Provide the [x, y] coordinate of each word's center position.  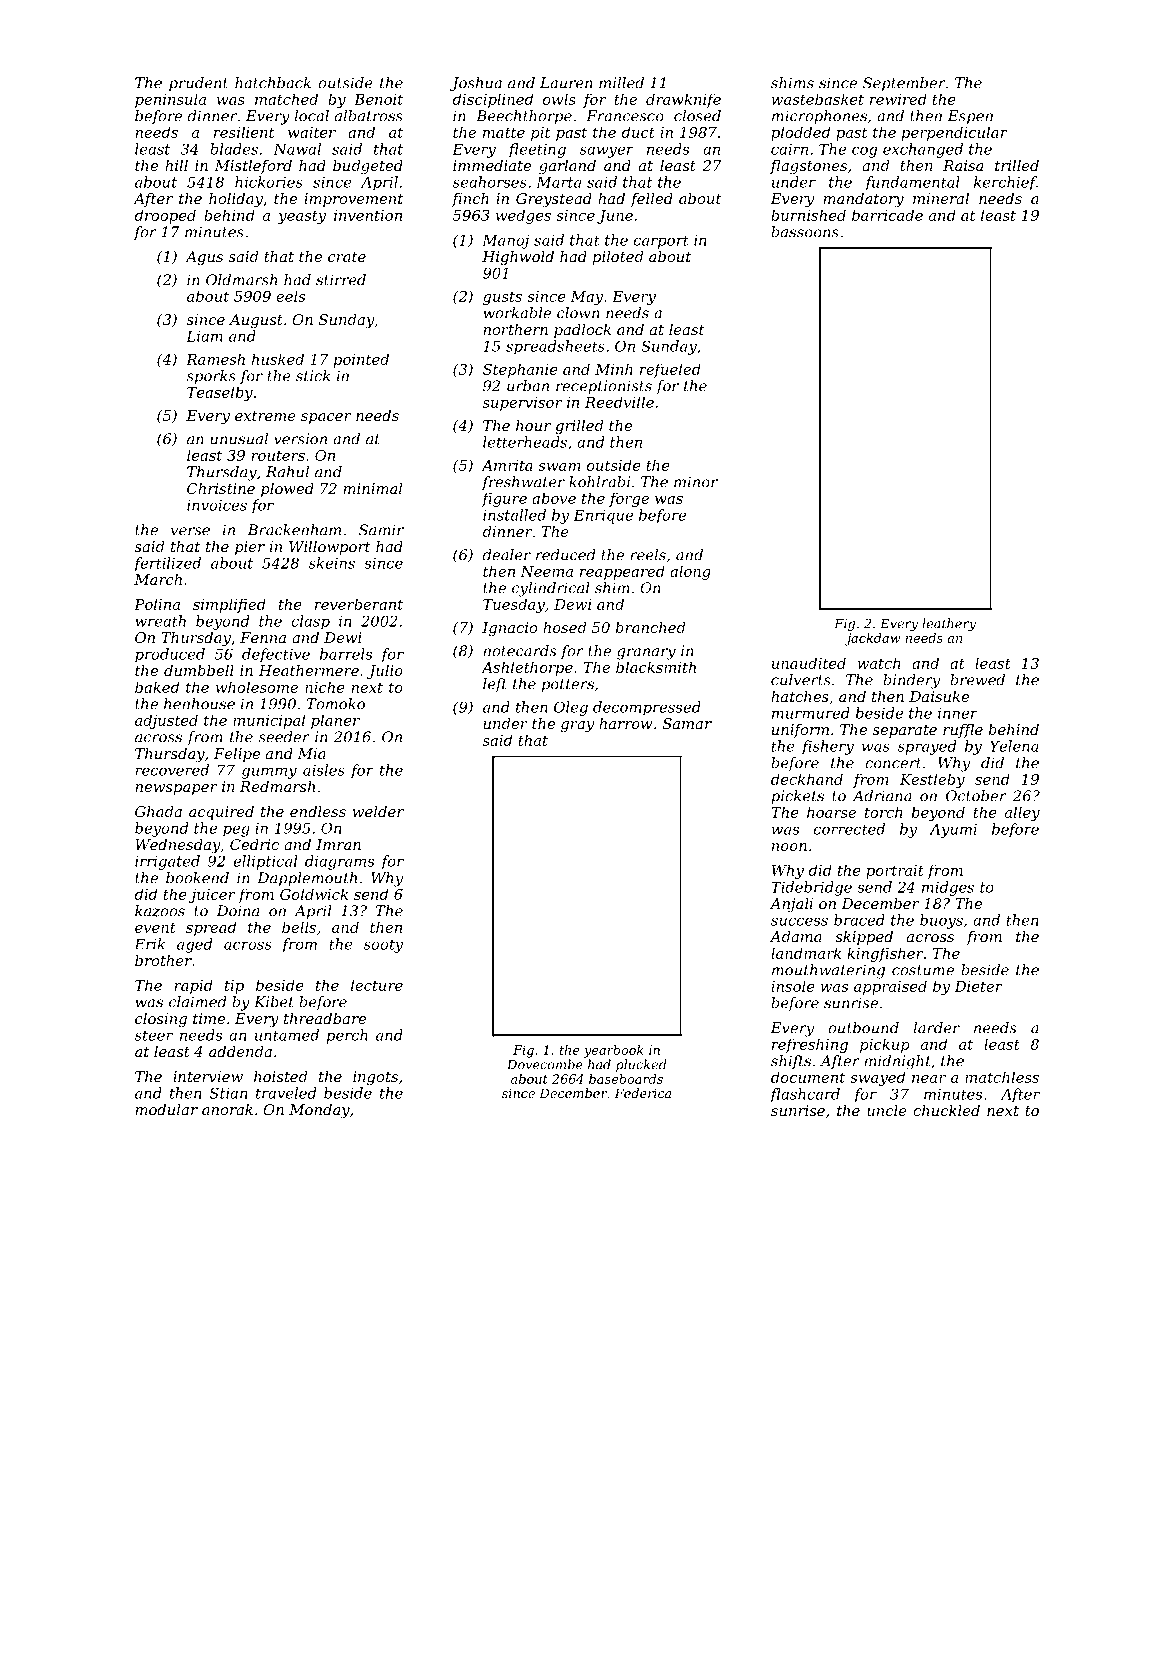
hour [533, 425]
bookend [197, 878]
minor [696, 482]
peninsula [170, 100]
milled [621, 83]
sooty [383, 946]
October [976, 796]
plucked [641, 1065]
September [904, 84]
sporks [211, 377]
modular [166, 1109]
